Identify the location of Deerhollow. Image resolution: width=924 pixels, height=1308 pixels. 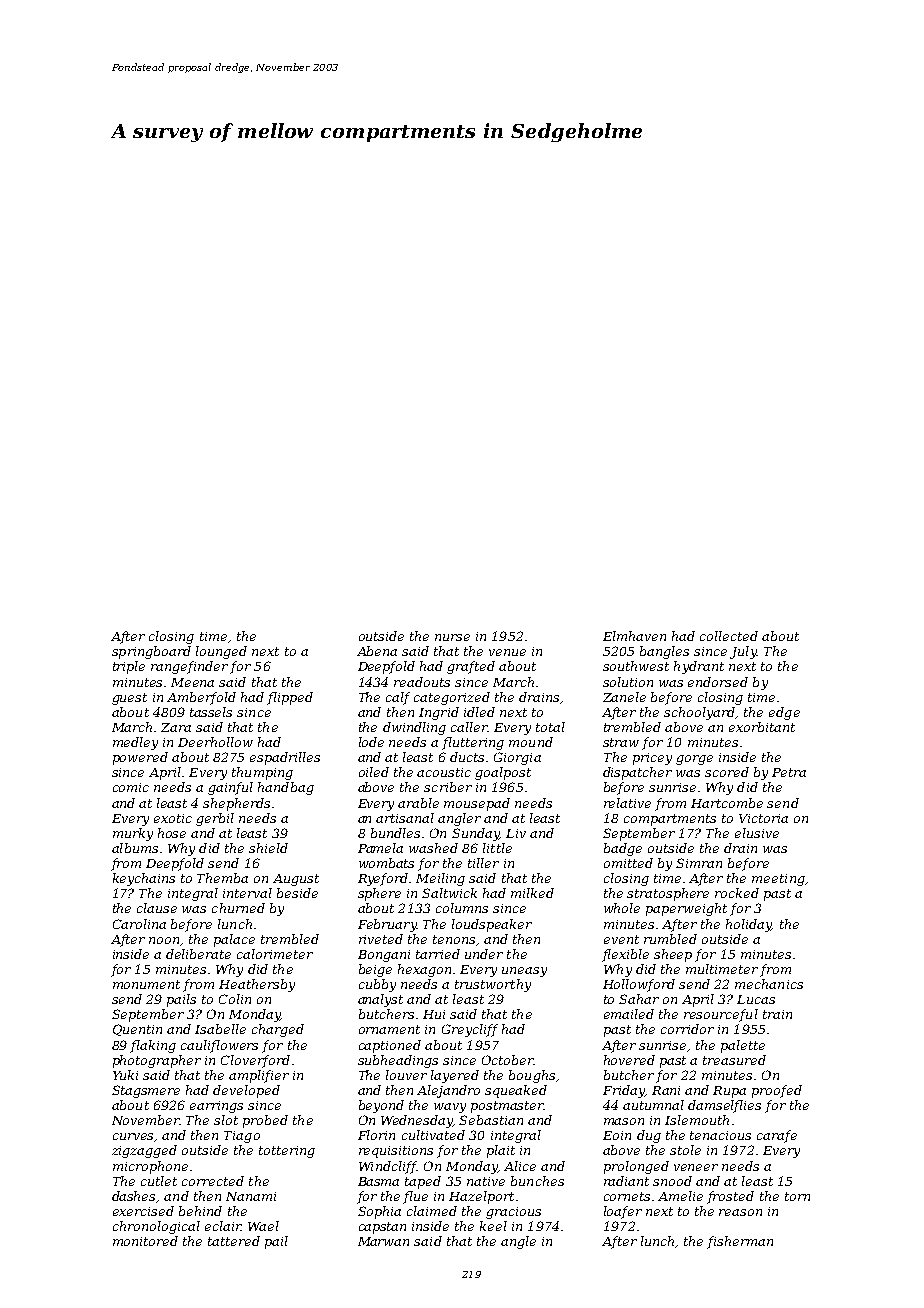
(215, 742).
